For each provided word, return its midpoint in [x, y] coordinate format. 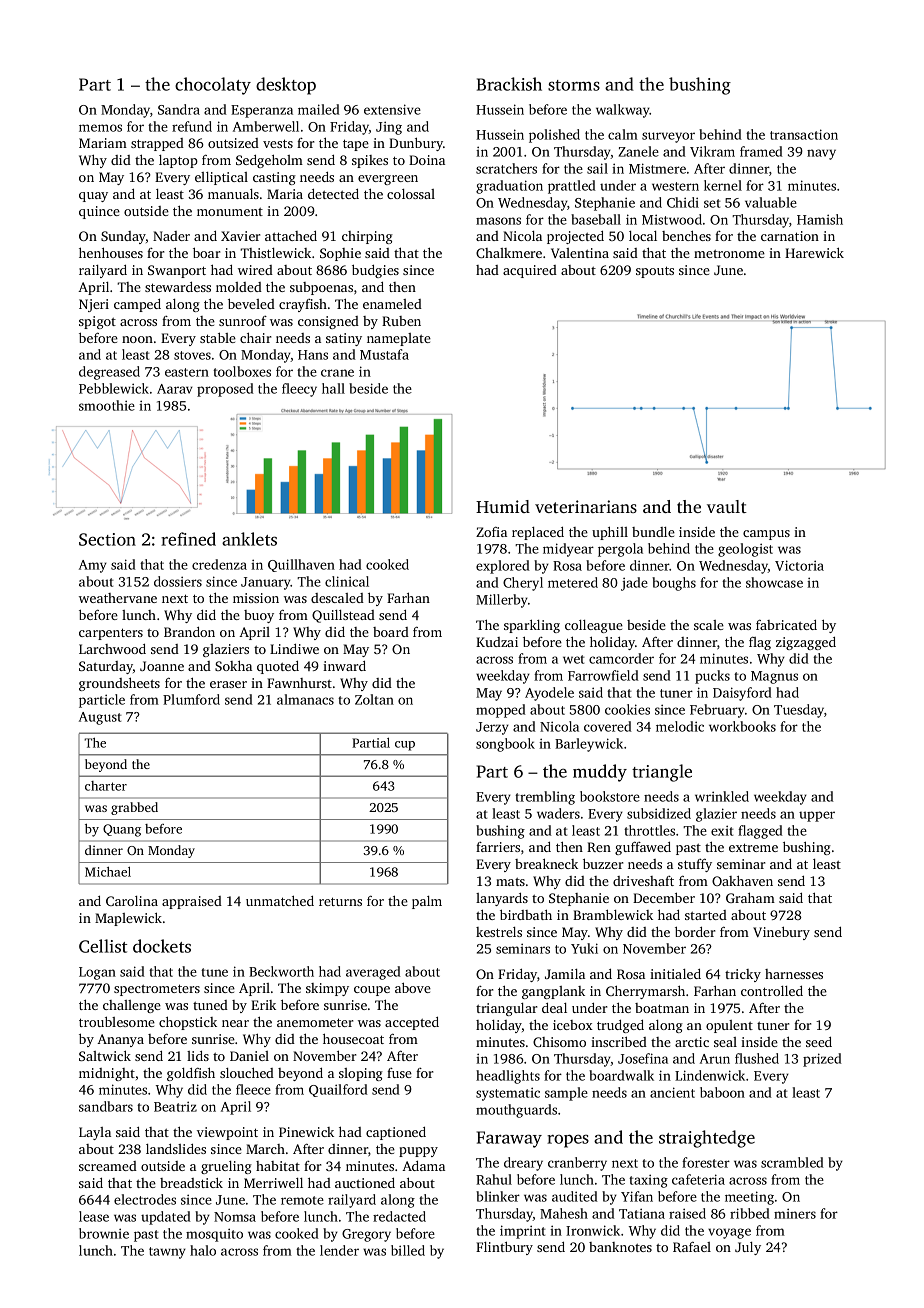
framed [761, 151]
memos [100, 128]
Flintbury [504, 1248]
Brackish [509, 84]
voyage [729, 1233]
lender [339, 1250]
